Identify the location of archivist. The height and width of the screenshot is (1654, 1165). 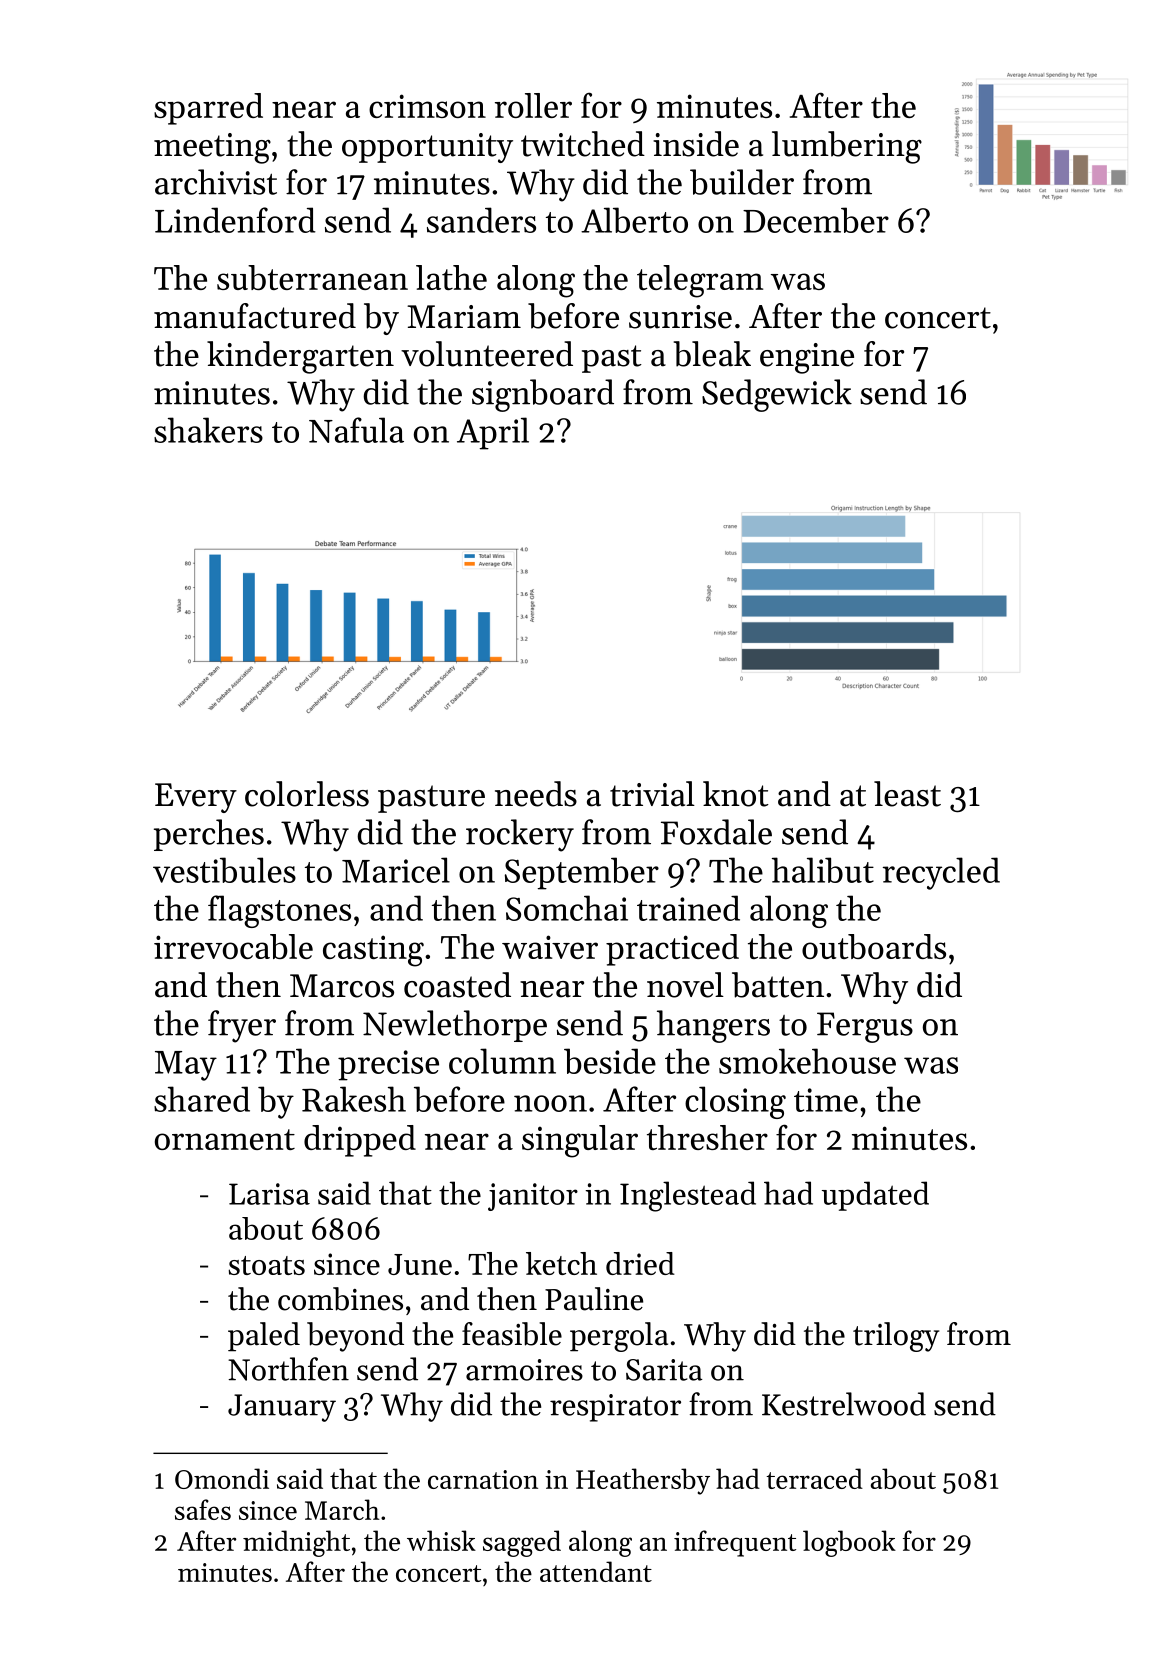
(216, 182).
